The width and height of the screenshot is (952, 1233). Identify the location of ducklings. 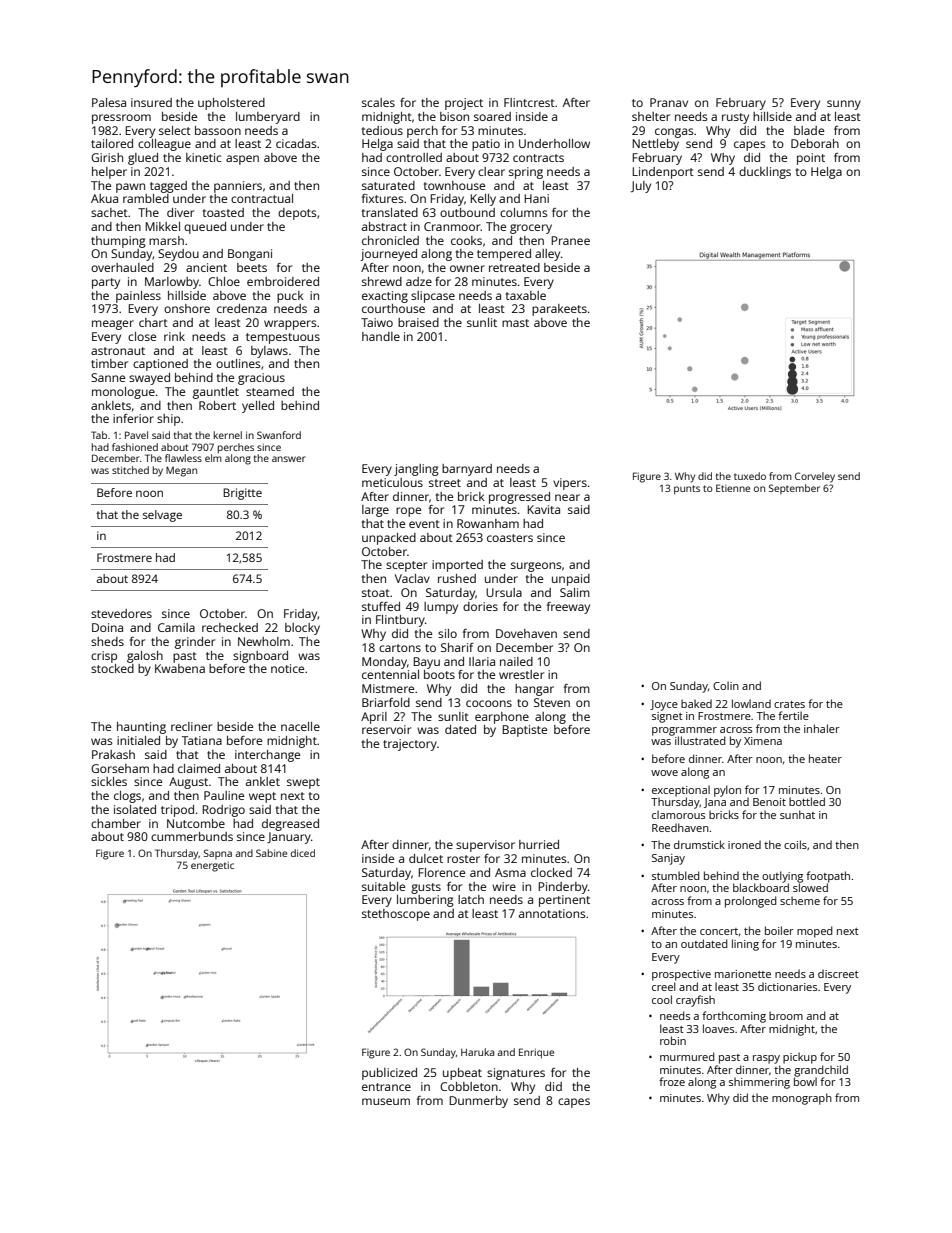
(765, 173).
